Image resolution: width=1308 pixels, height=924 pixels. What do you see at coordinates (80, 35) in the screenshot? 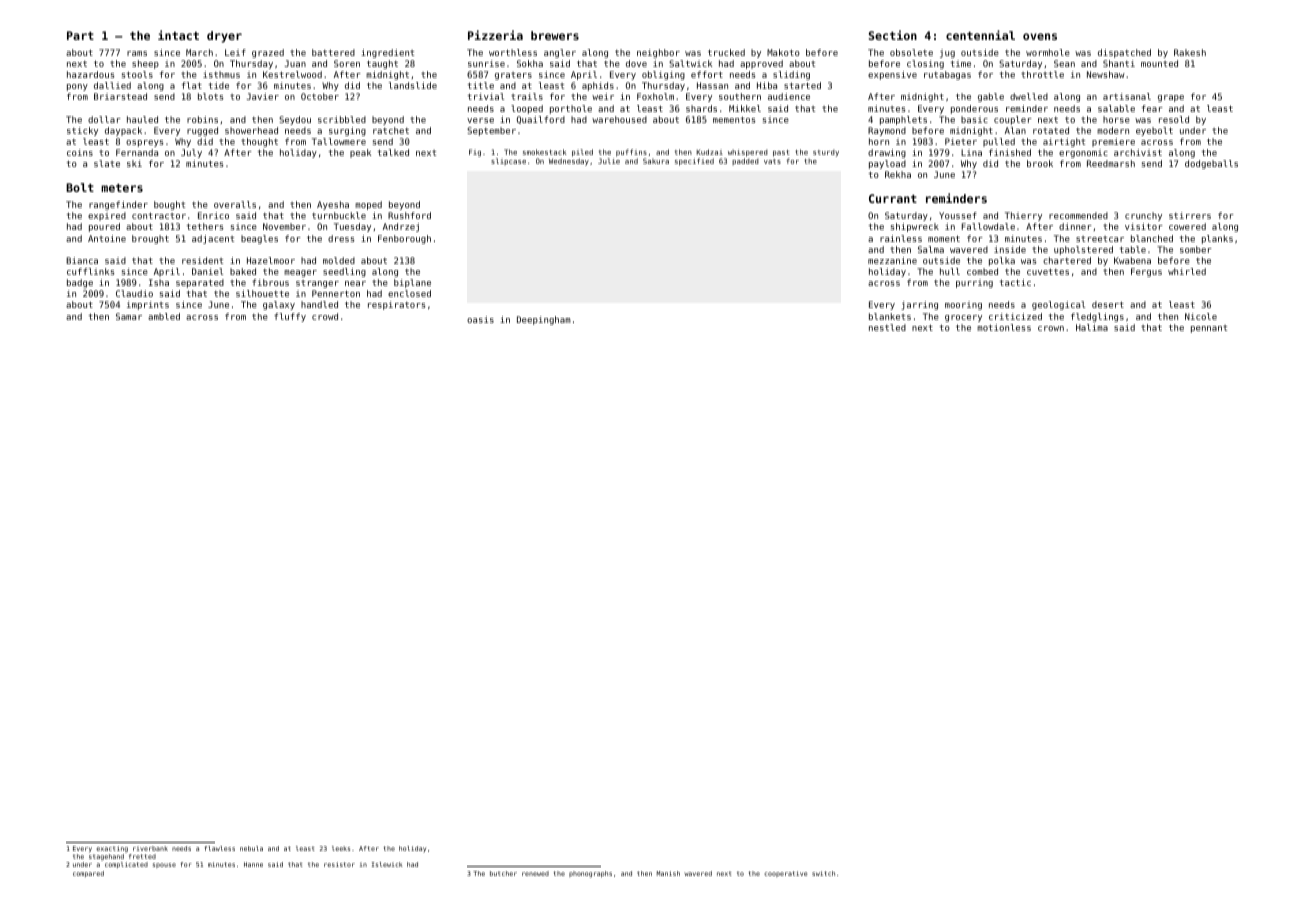
I see `Part` at bounding box center [80, 35].
